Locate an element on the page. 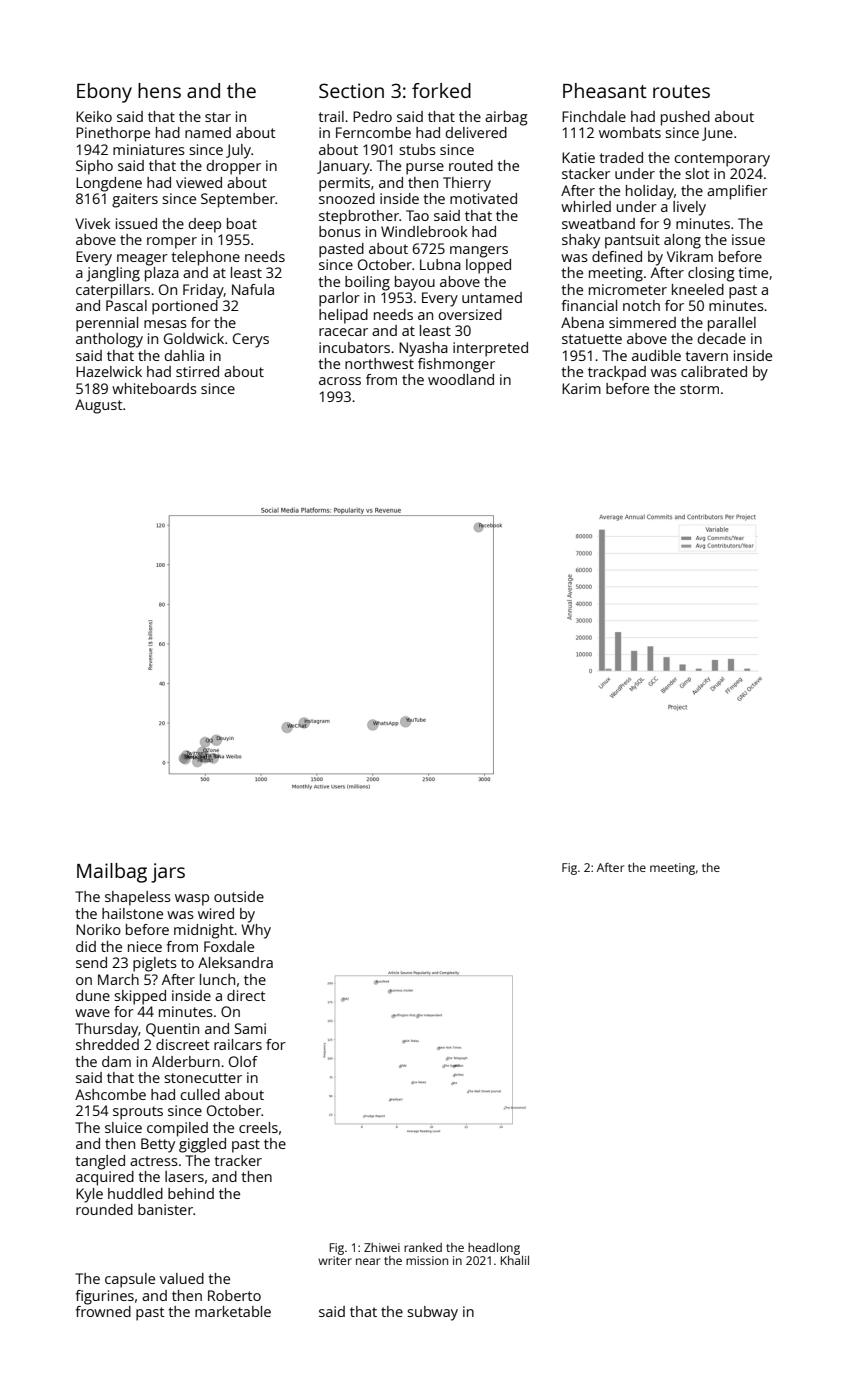 This page has height=1400, width=849. Khalil is located at coordinates (515, 1260).
